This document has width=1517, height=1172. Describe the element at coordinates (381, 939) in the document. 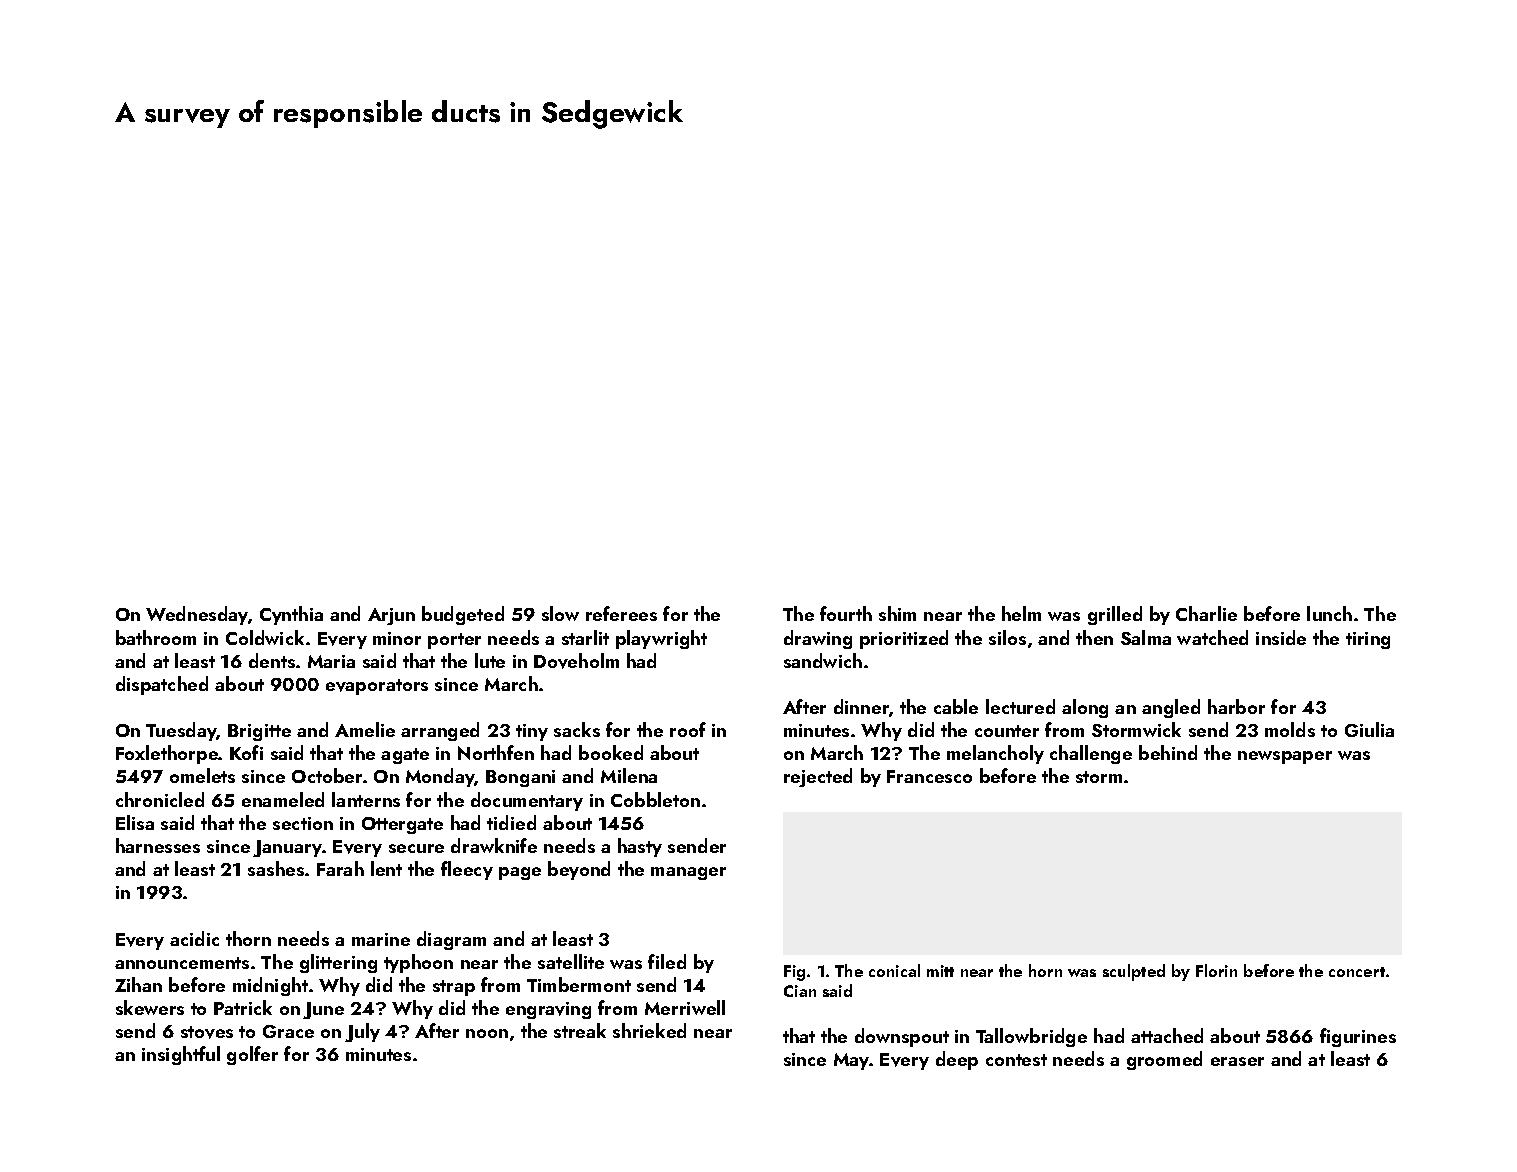

I see `marine` at that location.
